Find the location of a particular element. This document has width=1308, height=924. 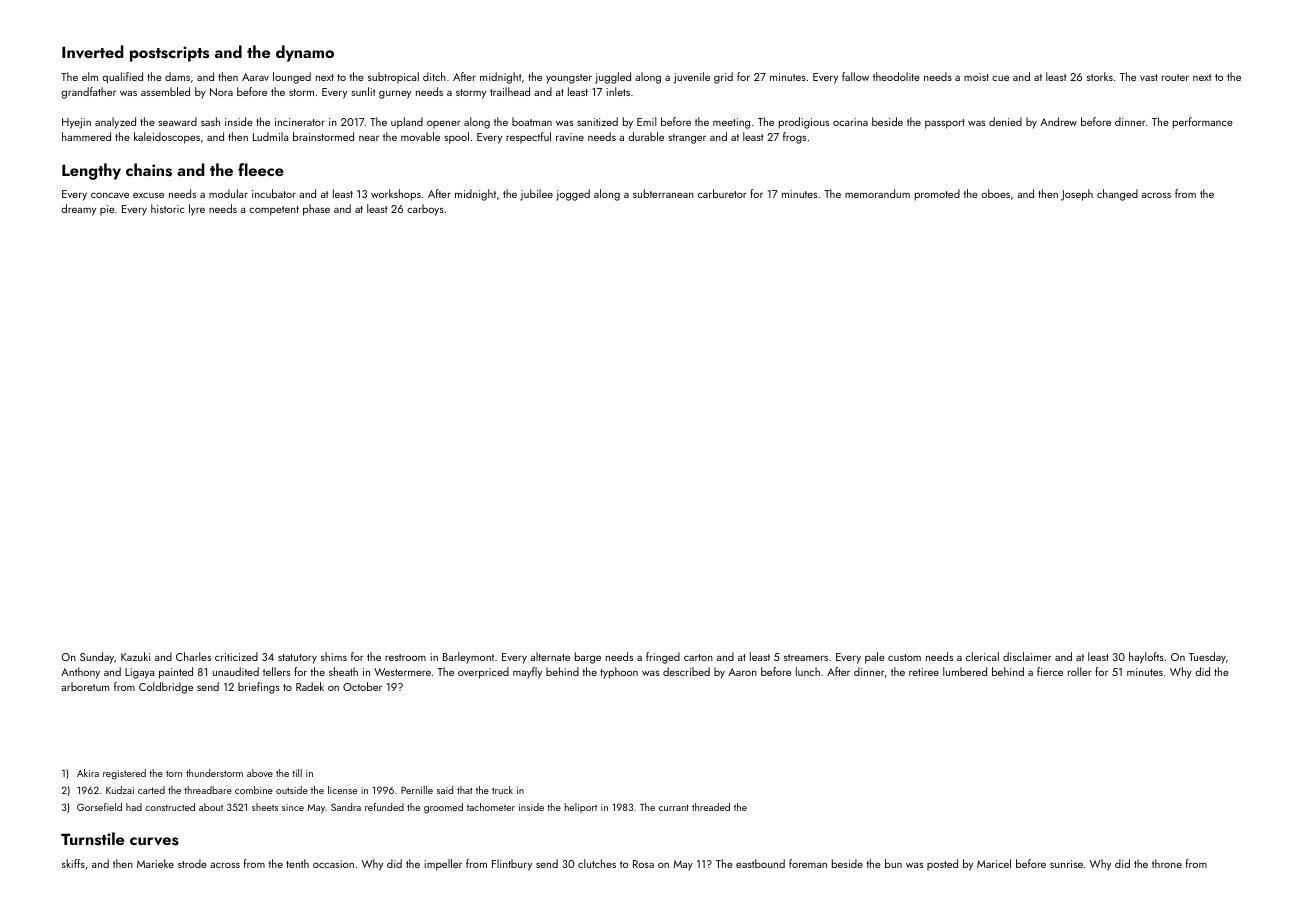

typhoon is located at coordinates (619, 673).
